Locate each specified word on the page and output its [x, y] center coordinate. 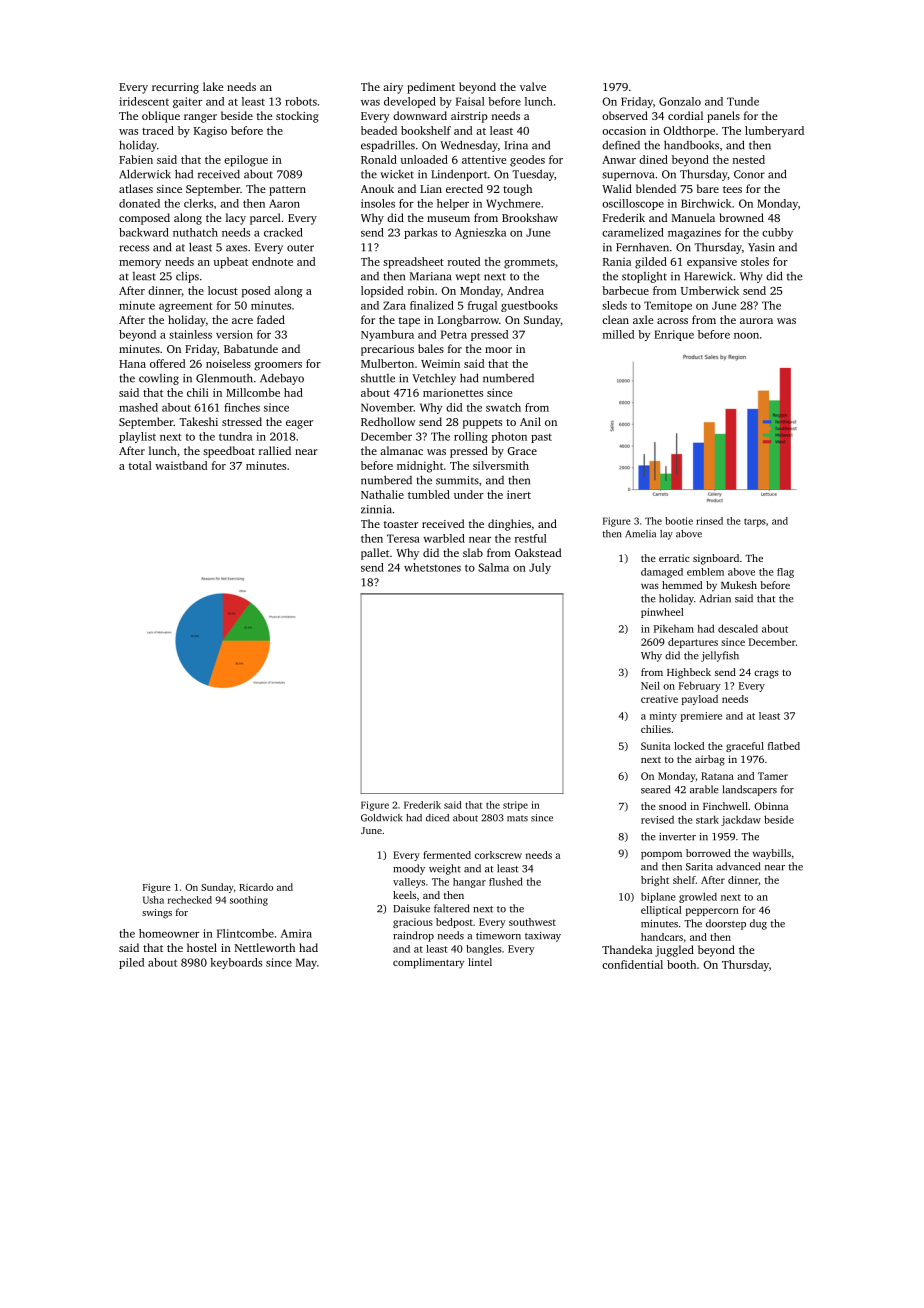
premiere [701, 717]
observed [625, 115]
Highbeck [689, 673]
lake [213, 86]
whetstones [432, 567]
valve [533, 86]
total [140, 465]
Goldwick [381, 818]
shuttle [378, 378]
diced [437, 818]
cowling [159, 379]
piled [131, 963]
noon [746, 336]
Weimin [440, 363]
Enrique [674, 335]
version [234, 334]
